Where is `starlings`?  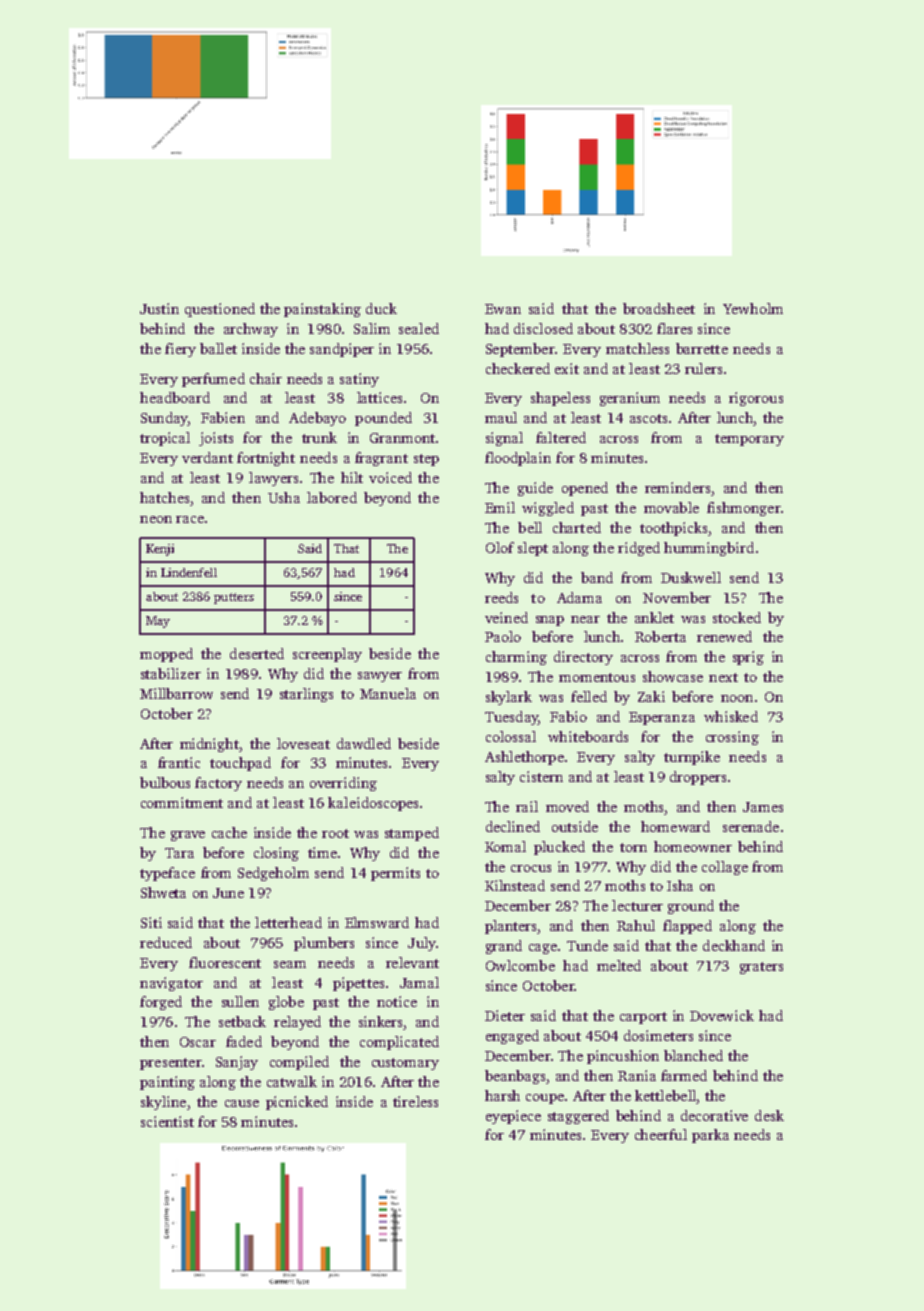
starlings is located at coordinates (306, 695).
